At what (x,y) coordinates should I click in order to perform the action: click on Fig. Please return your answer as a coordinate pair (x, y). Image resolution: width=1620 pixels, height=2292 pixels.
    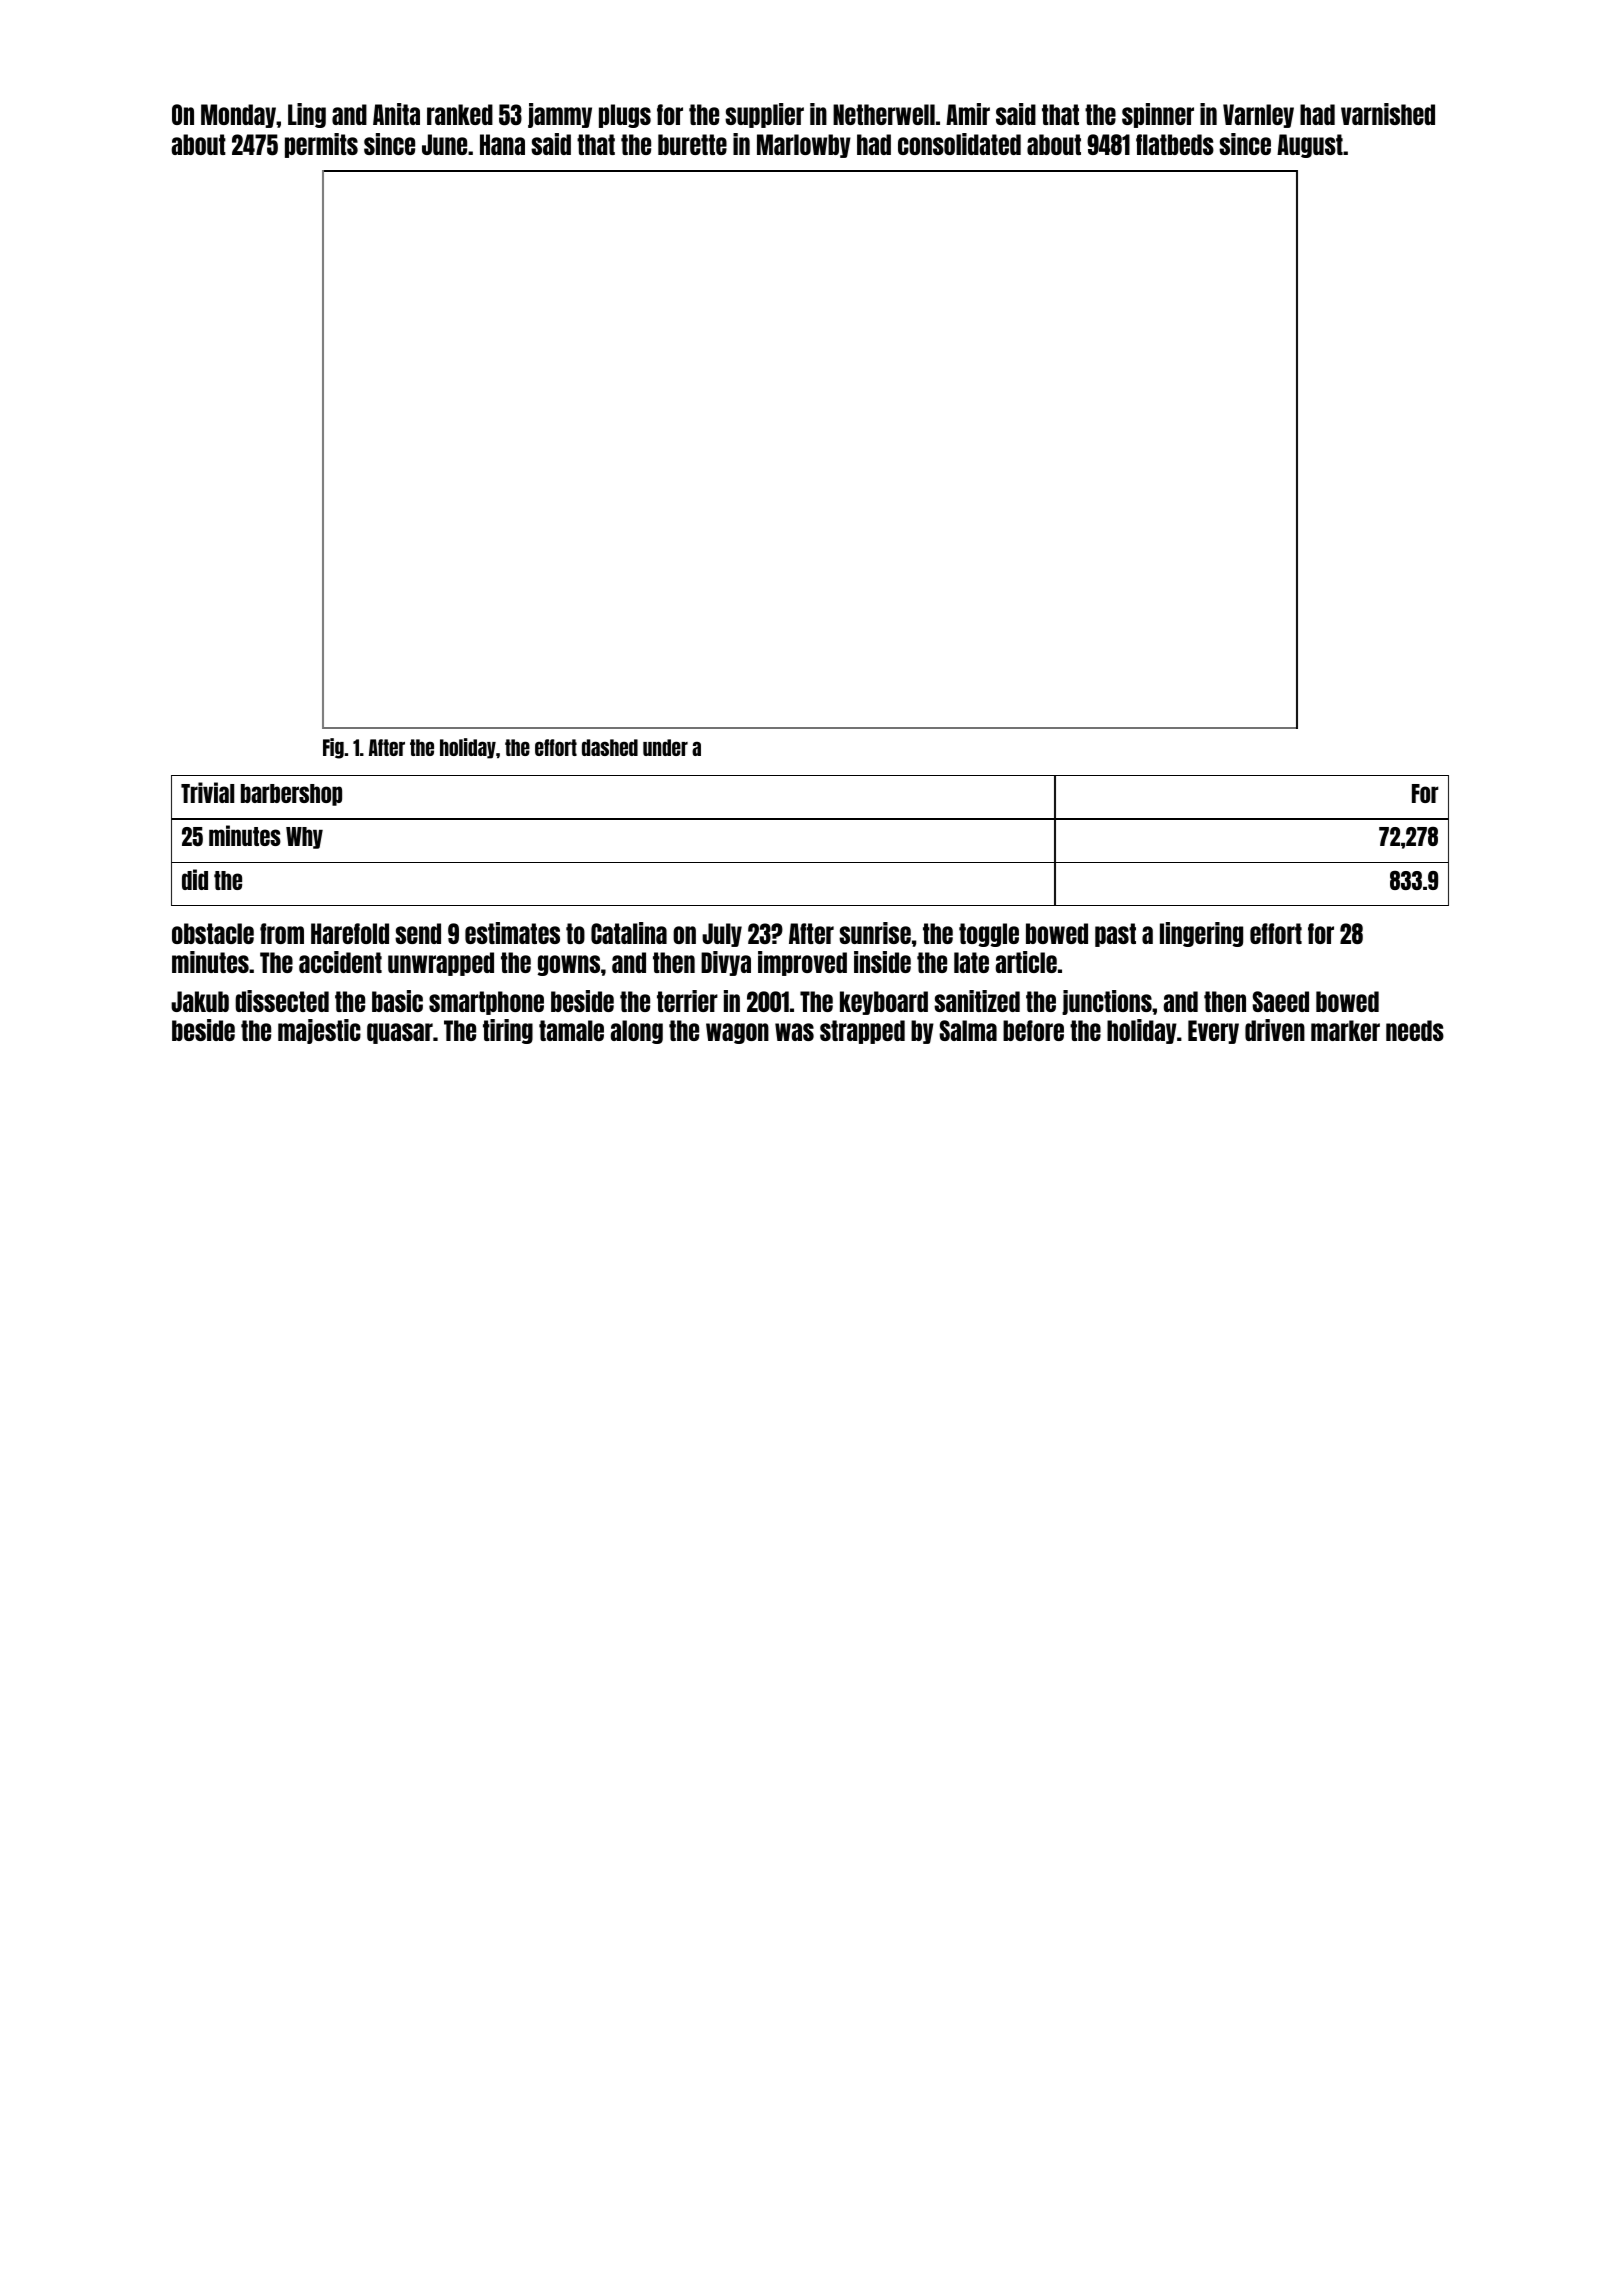
    Looking at the image, I should click on (333, 748).
